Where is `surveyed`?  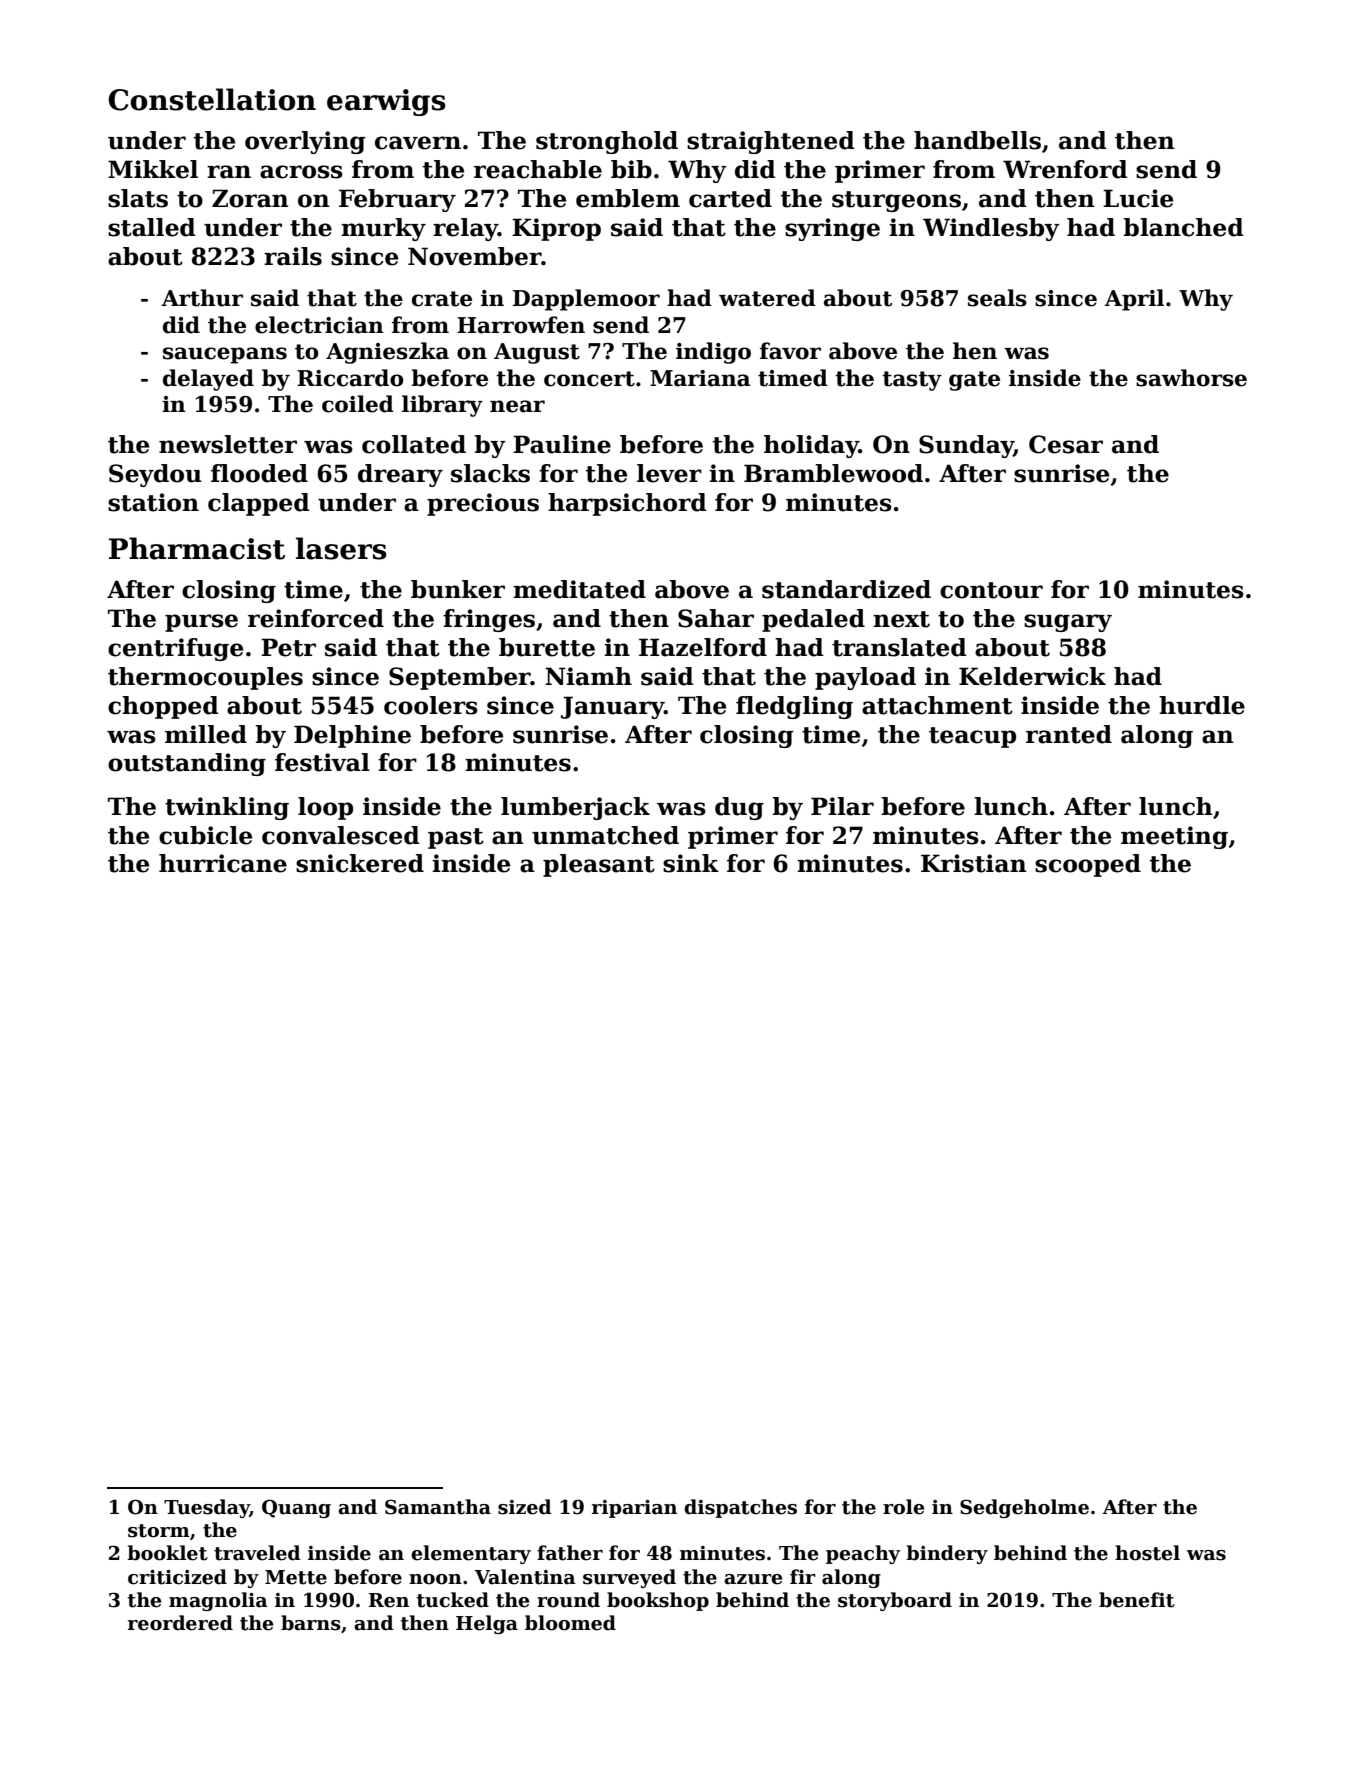 surveyed is located at coordinates (629, 1578).
